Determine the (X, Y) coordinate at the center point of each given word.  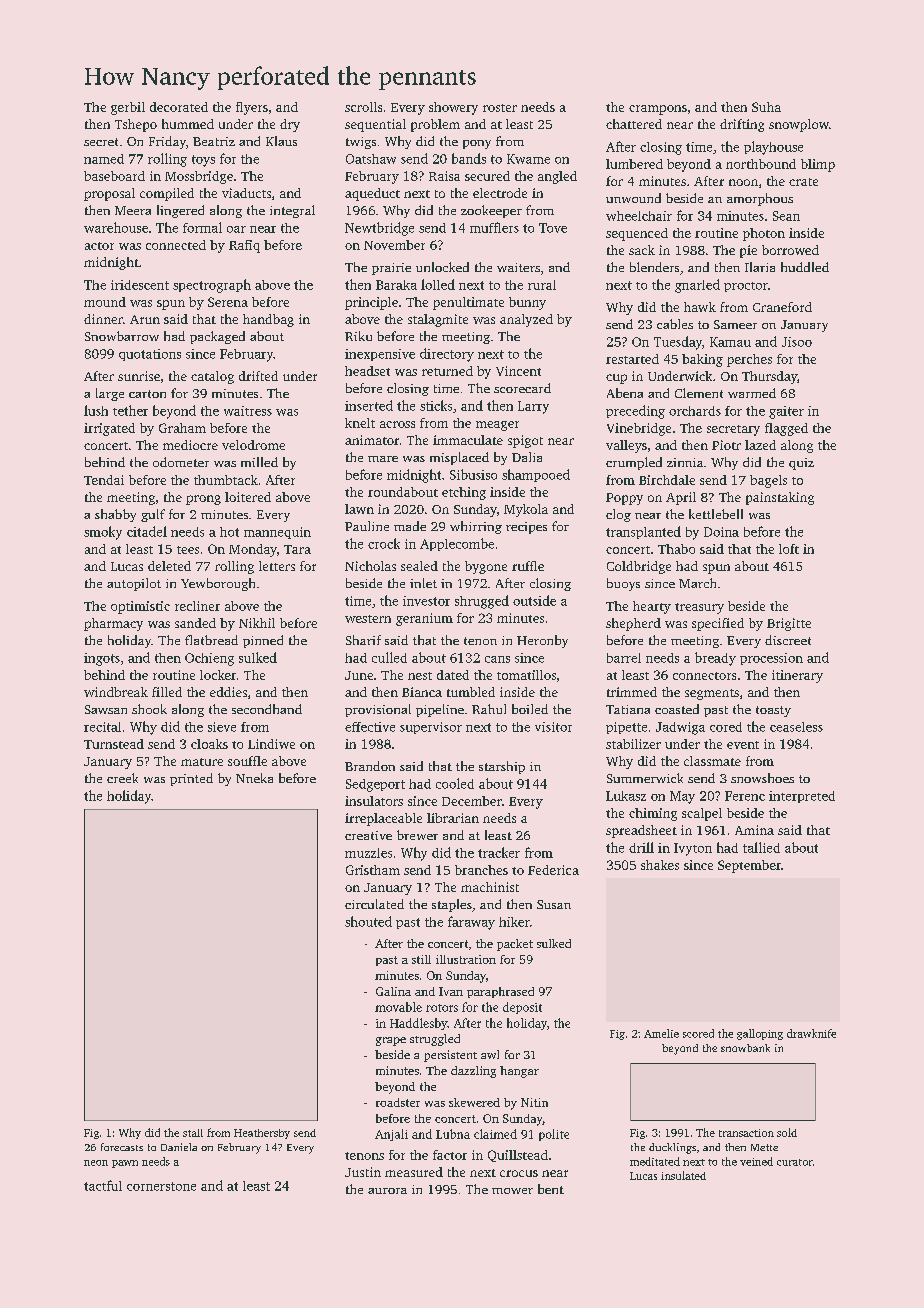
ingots (102, 659)
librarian (453, 818)
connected (176, 245)
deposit (522, 1008)
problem (435, 125)
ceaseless (796, 727)
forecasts (122, 1147)
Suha (766, 107)
